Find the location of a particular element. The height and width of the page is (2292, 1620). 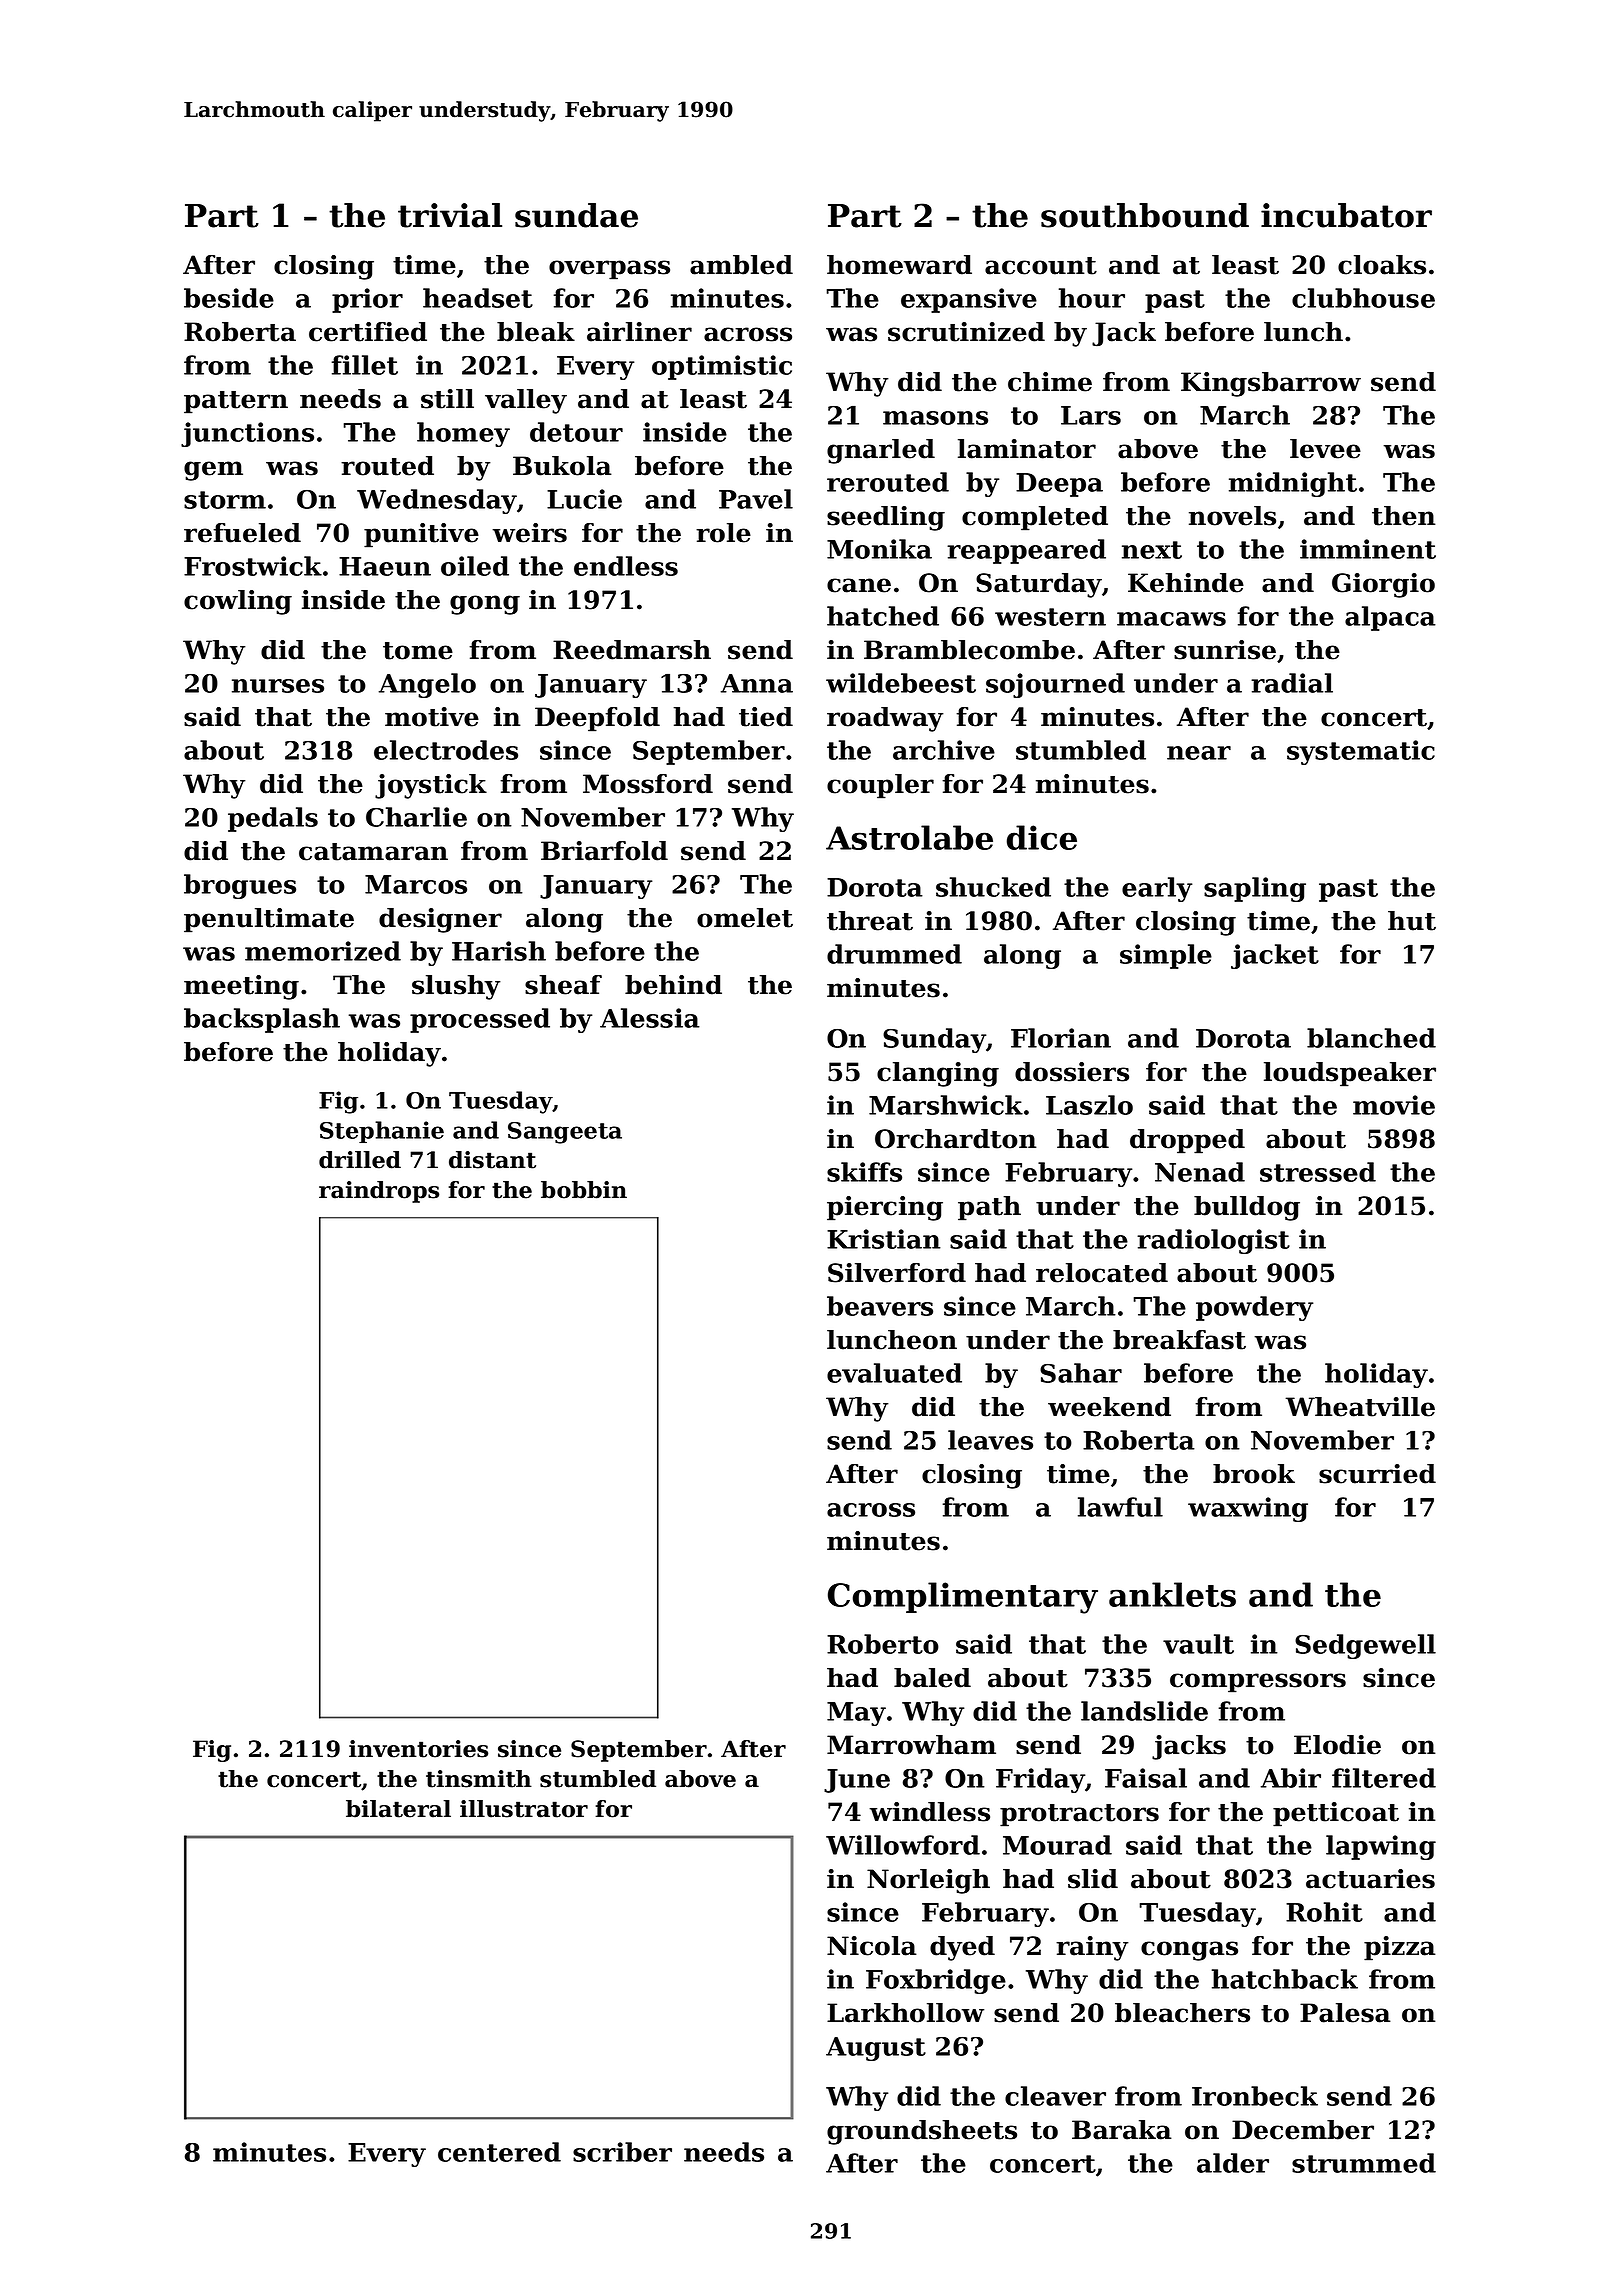

raindrops is located at coordinates (379, 1192).
